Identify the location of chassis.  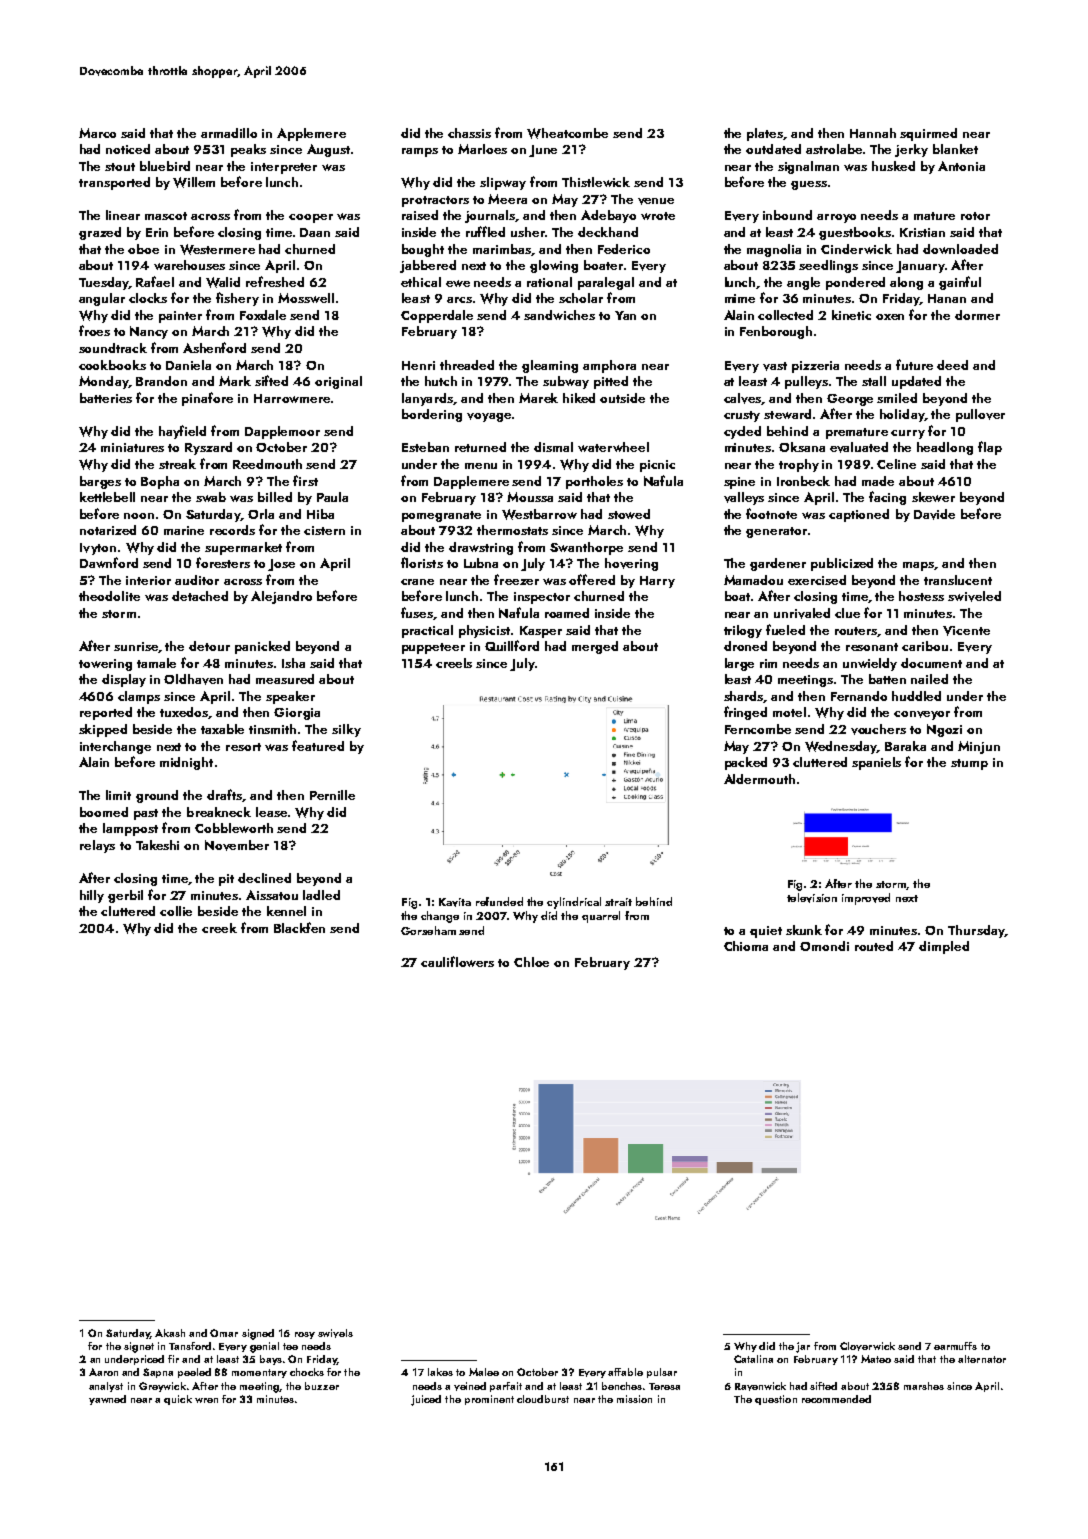
(469, 133).
